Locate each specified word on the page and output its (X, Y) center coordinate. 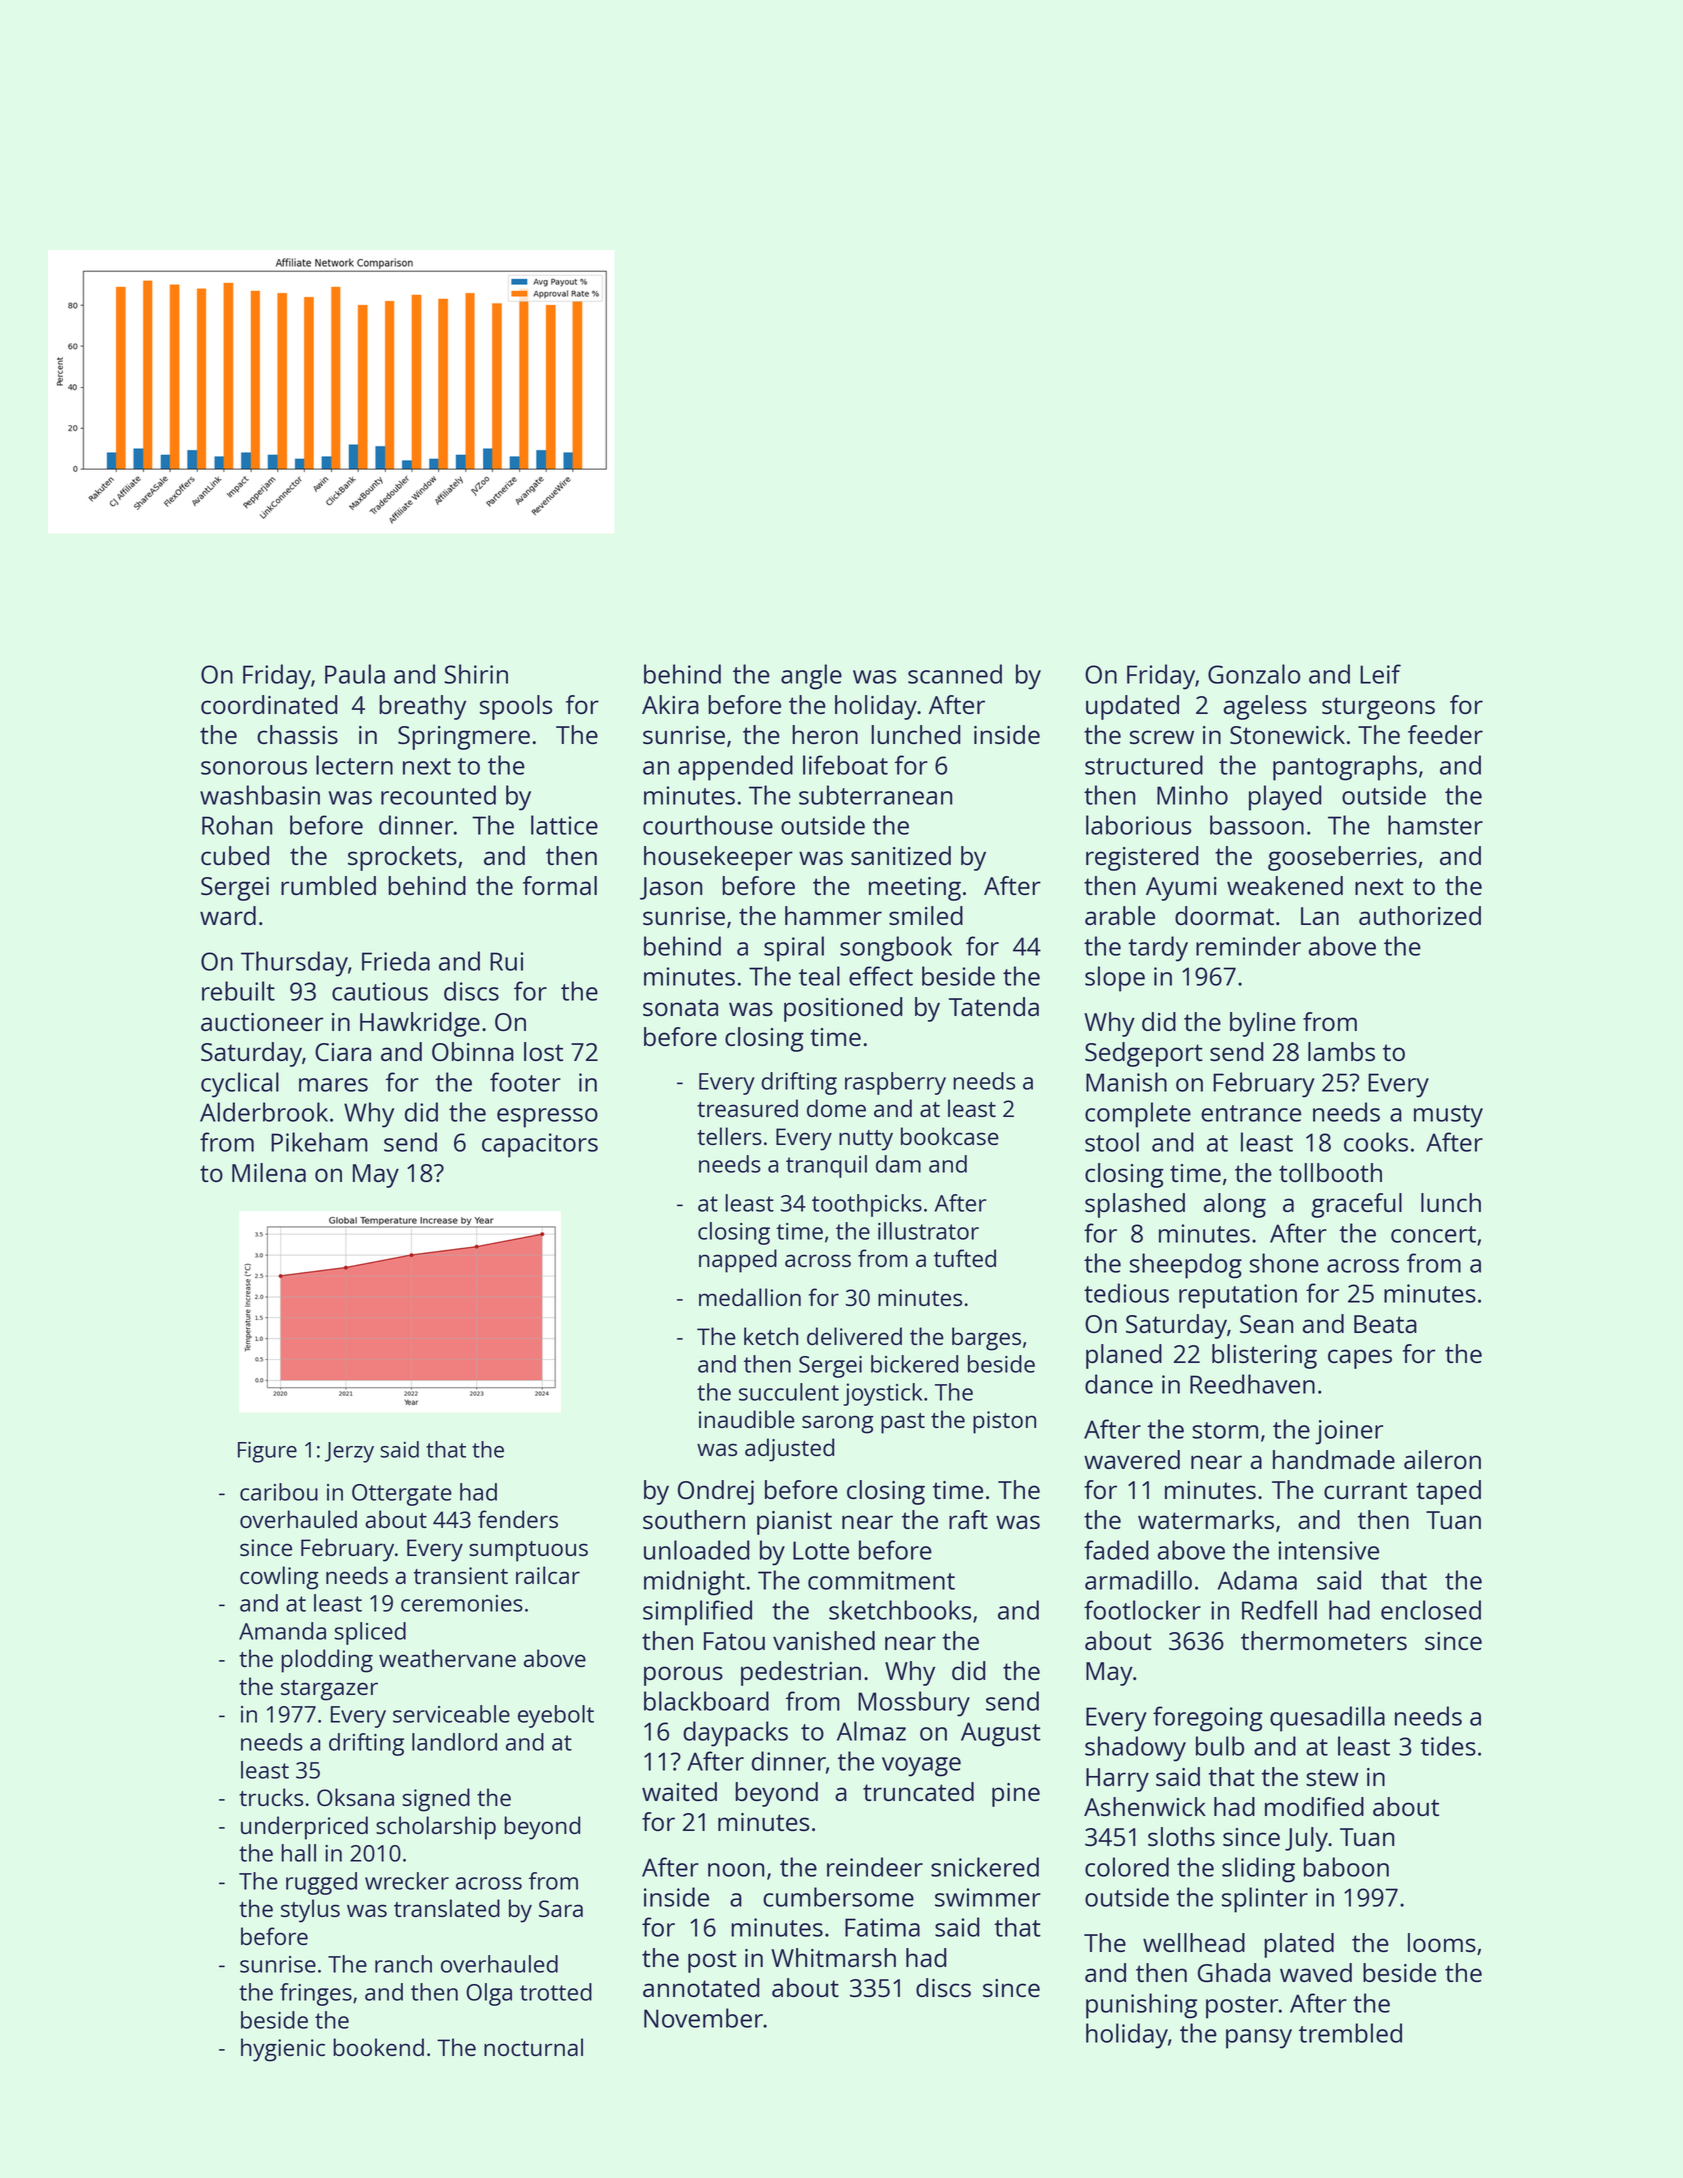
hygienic (283, 2050)
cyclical (240, 1085)
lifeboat (845, 765)
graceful (1356, 1205)
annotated (701, 1987)
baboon (1346, 1867)
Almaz (871, 1731)
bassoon (1257, 825)
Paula (355, 674)
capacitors (540, 1145)
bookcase (950, 1136)
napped (738, 1261)
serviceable (451, 1714)
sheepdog (1186, 1266)
